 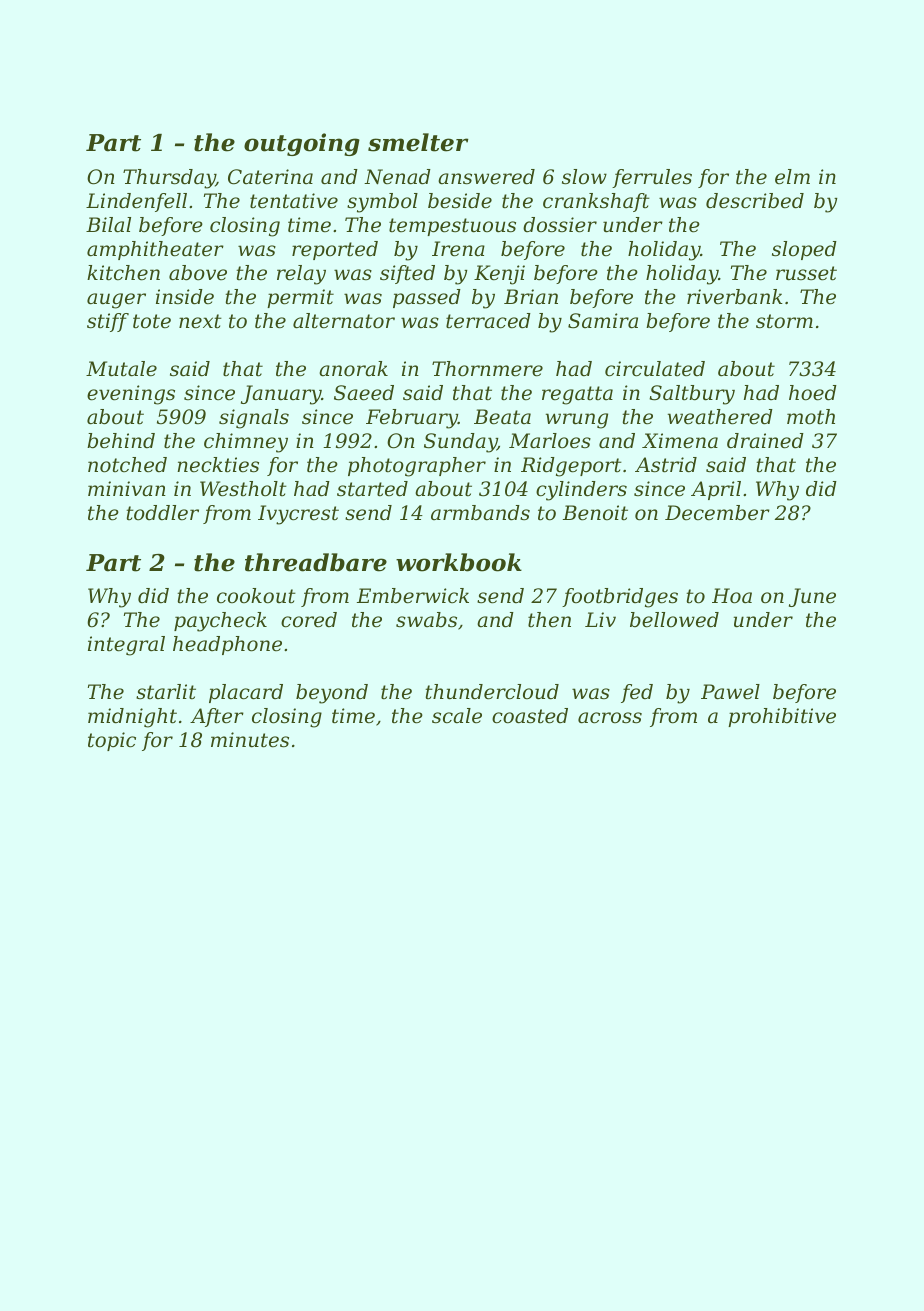 What do you see at coordinates (571, 467) in the page?
I see `Ridgeport` at bounding box center [571, 467].
